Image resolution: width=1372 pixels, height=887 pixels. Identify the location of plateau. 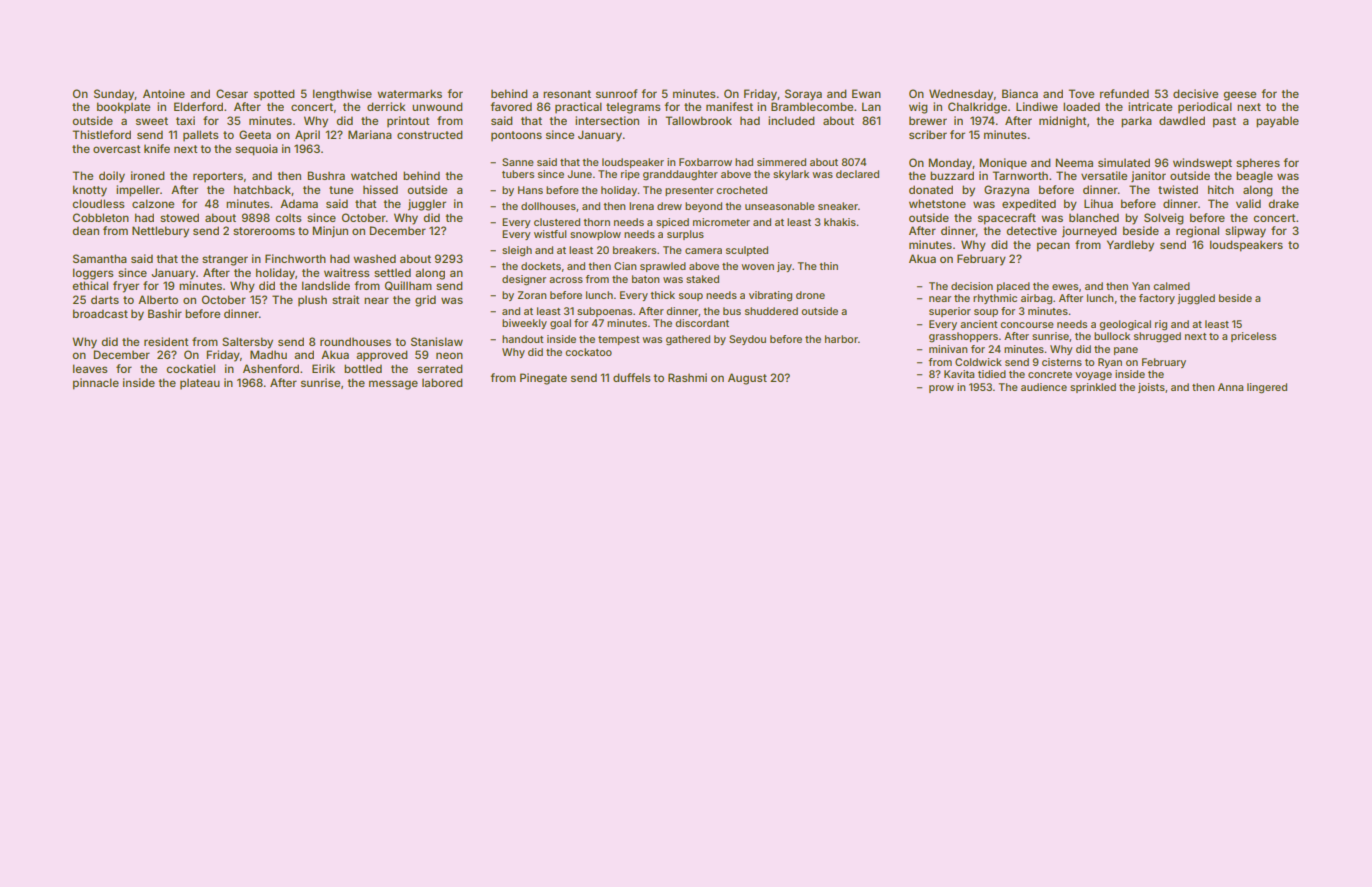
(200, 384).
